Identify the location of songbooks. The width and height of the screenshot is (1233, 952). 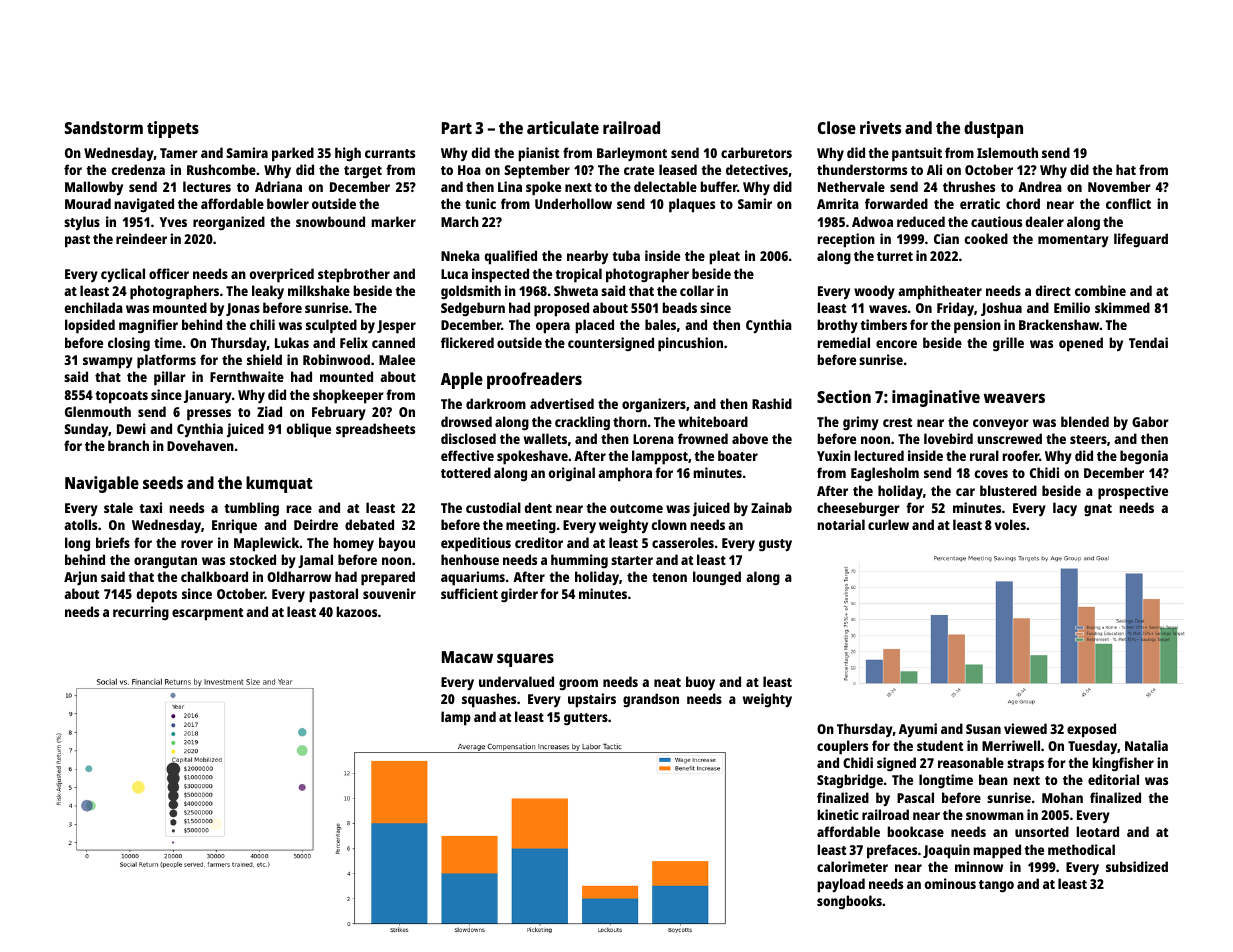
(849, 902).
